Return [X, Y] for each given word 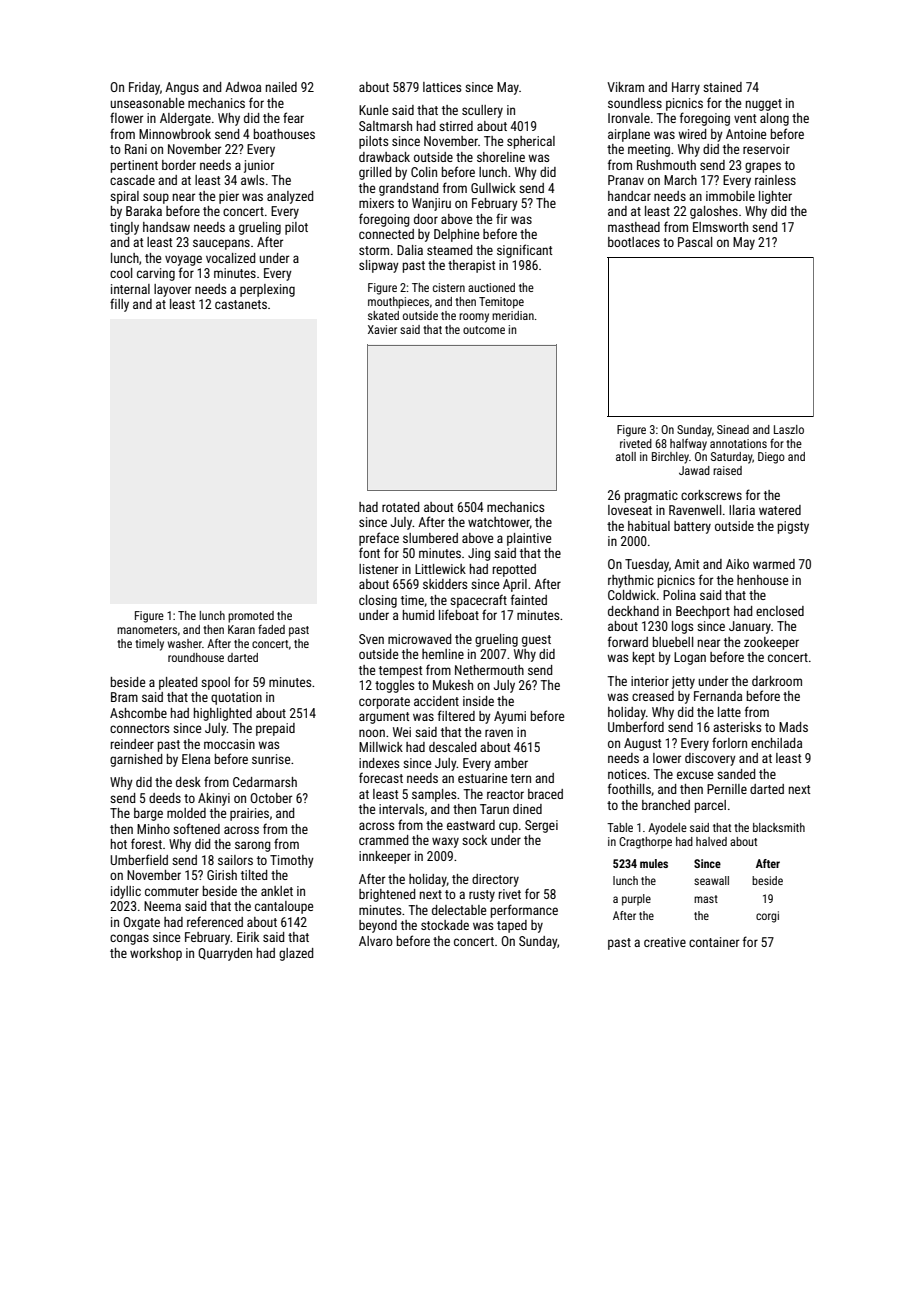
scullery [482, 111]
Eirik [248, 937]
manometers [147, 630]
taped [512, 926]
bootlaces [634, 242]
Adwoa [243, 87]
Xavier [382, 329]
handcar [629, 196]
